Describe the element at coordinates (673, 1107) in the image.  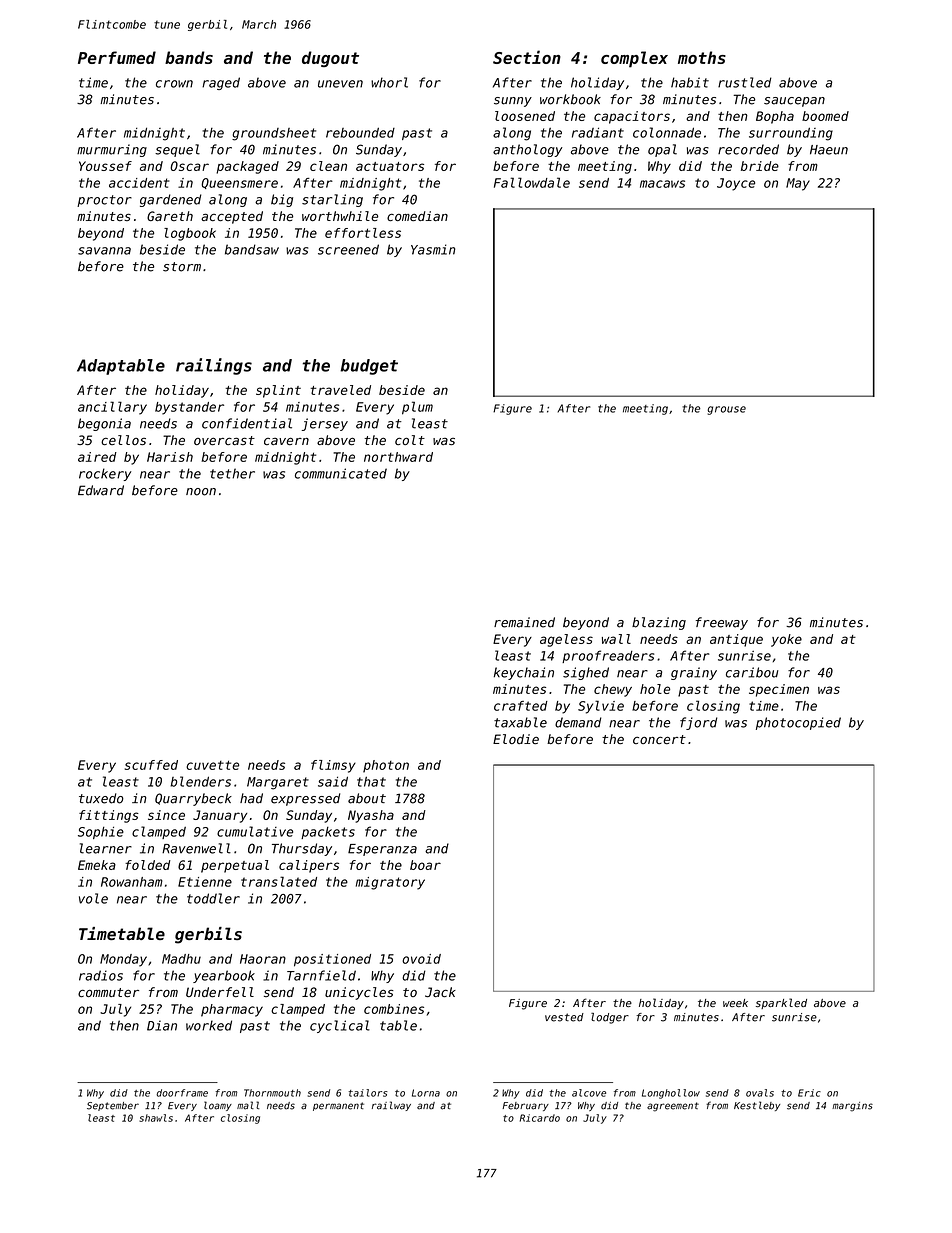
I see `agreement` at that location.
